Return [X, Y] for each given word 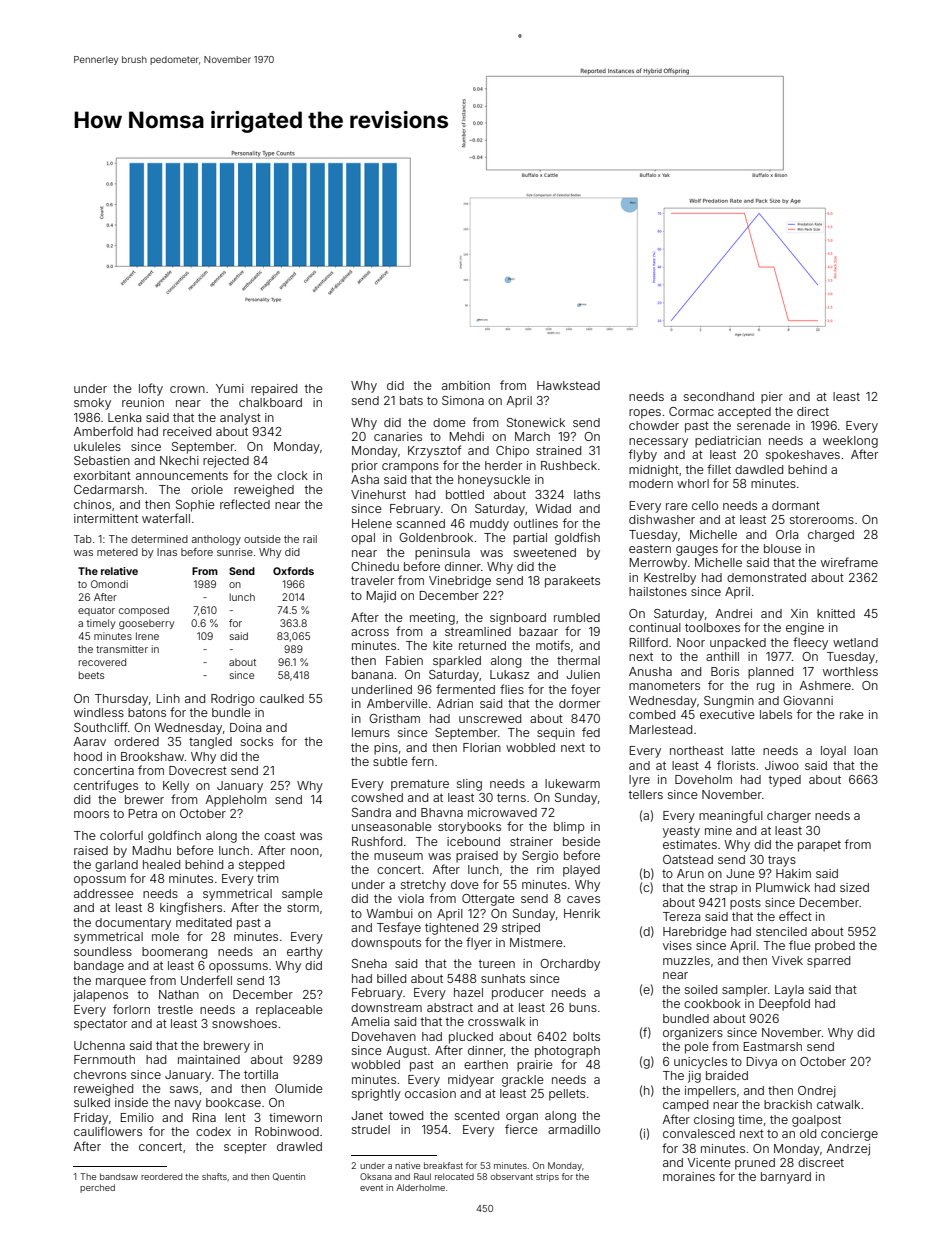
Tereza [681, 916]
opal [363, 539]
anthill [722, 656]
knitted [836, 613]
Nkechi [179, 460]
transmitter [122, 649]
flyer [479, 943]
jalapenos [100, 996]
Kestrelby [670, 579]
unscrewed [490, 718]
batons [147, 712]
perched [97, 1188]
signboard [518, 619]
